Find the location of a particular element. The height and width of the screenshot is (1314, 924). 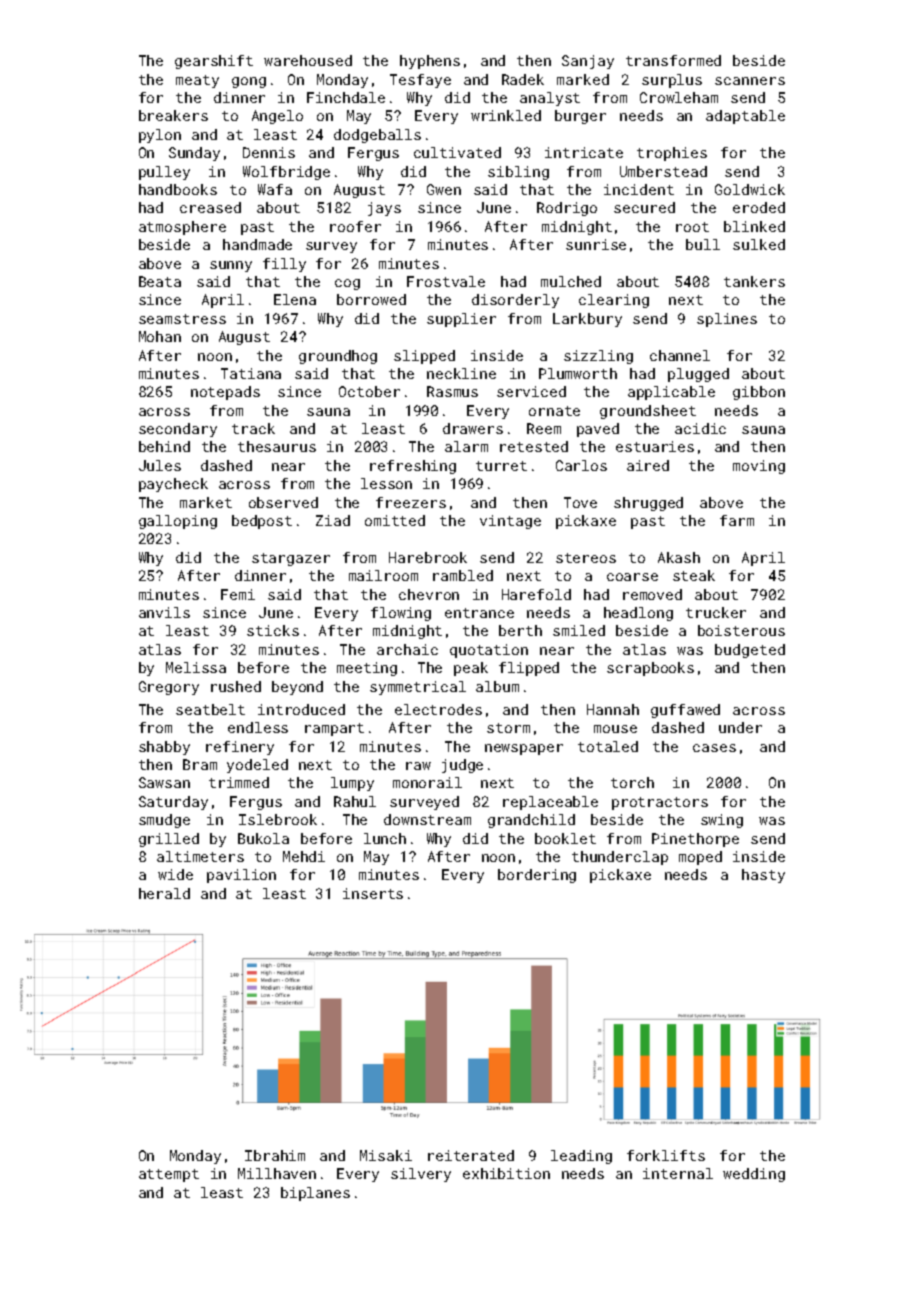

plugged is located at coordinates (698, 375).
